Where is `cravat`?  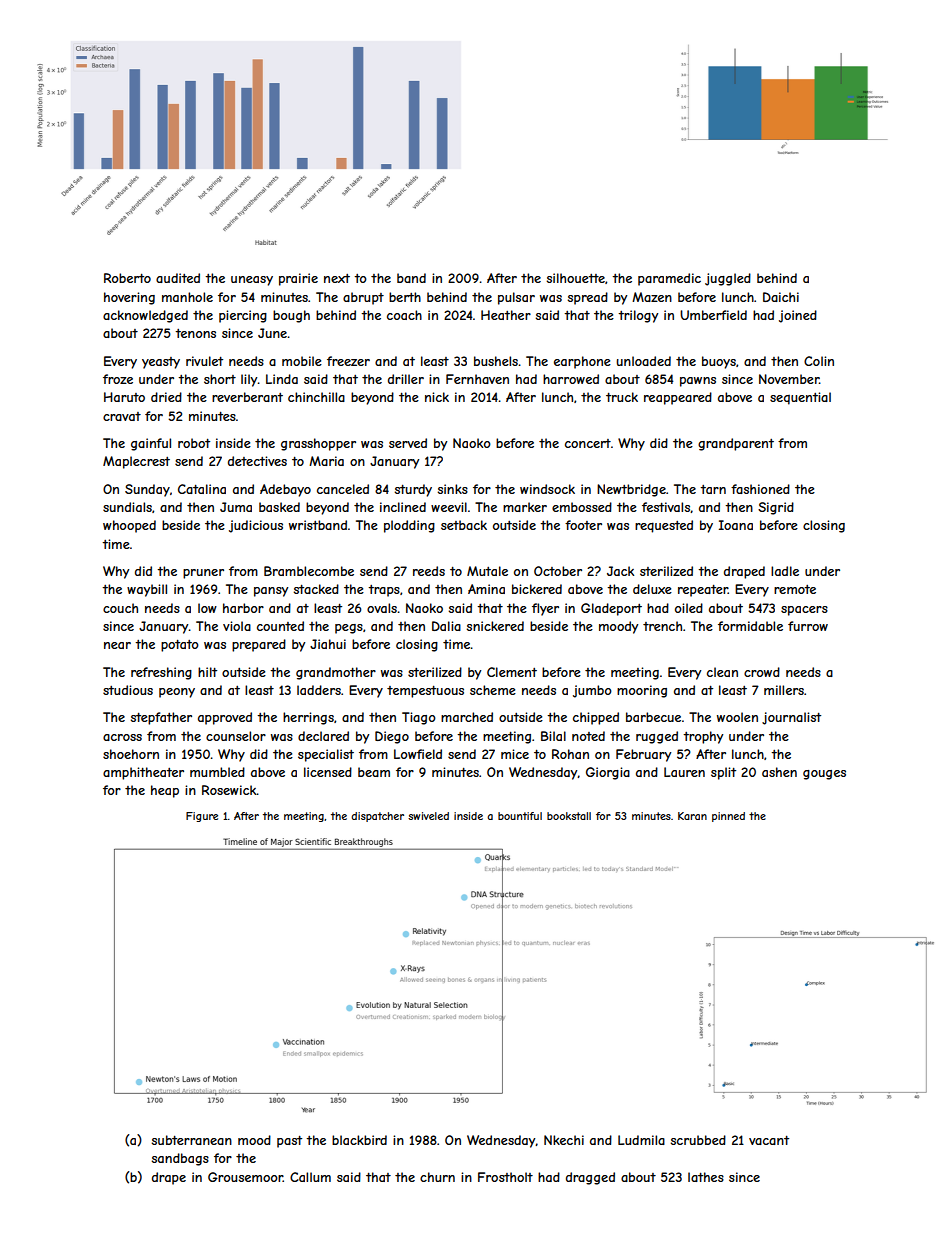
cravat is located at coordinates (122, 416).
